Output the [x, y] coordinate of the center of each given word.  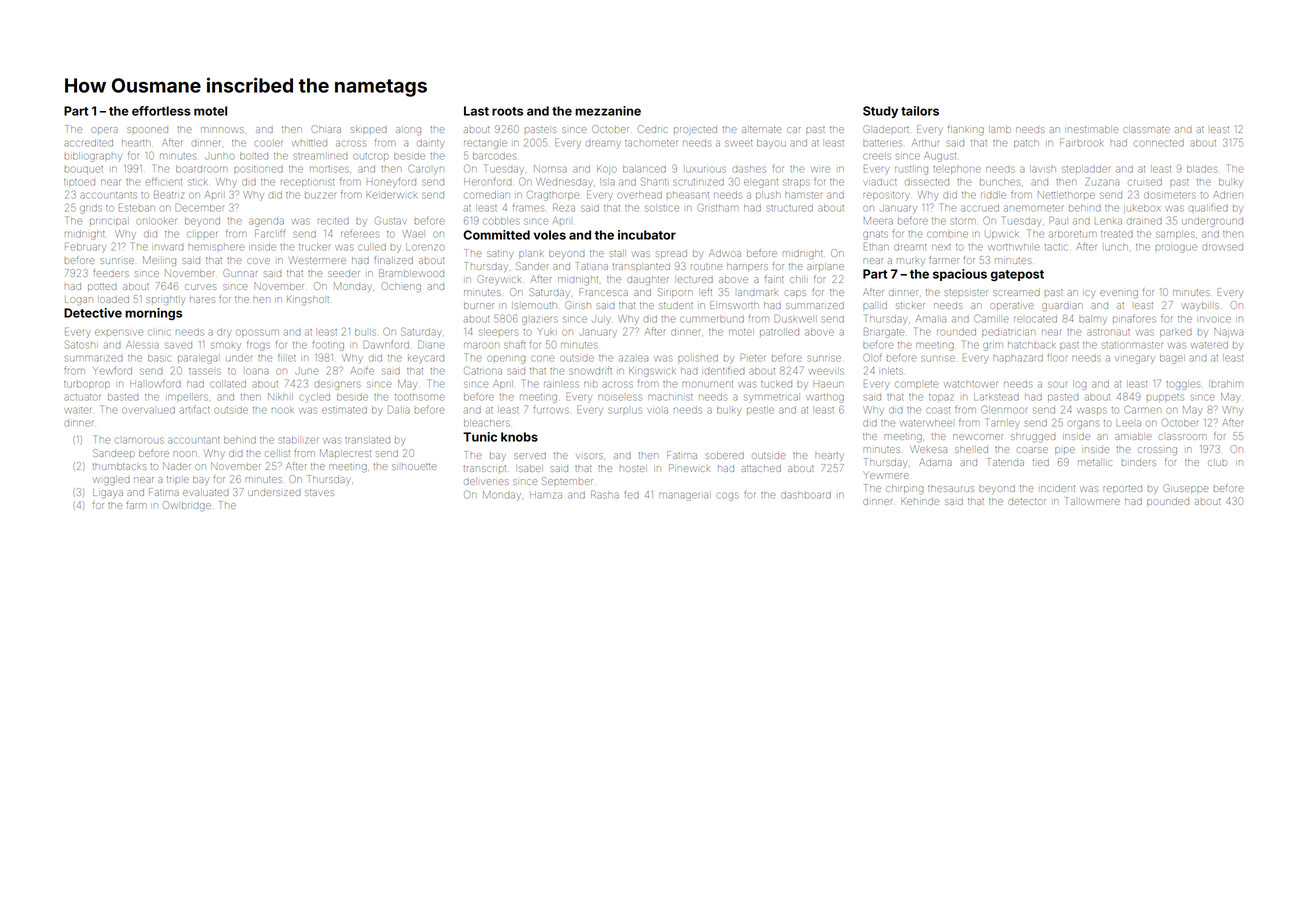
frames [528, 207]
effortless [161, 111]
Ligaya [108, 494]
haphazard [1018, 358]
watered [1210, 345]
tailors [920, 111]
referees [359, 233]
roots [507, 111]
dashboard [806, 495]
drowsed [1223, 247]
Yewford [112, 371]
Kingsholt [308, 300]
